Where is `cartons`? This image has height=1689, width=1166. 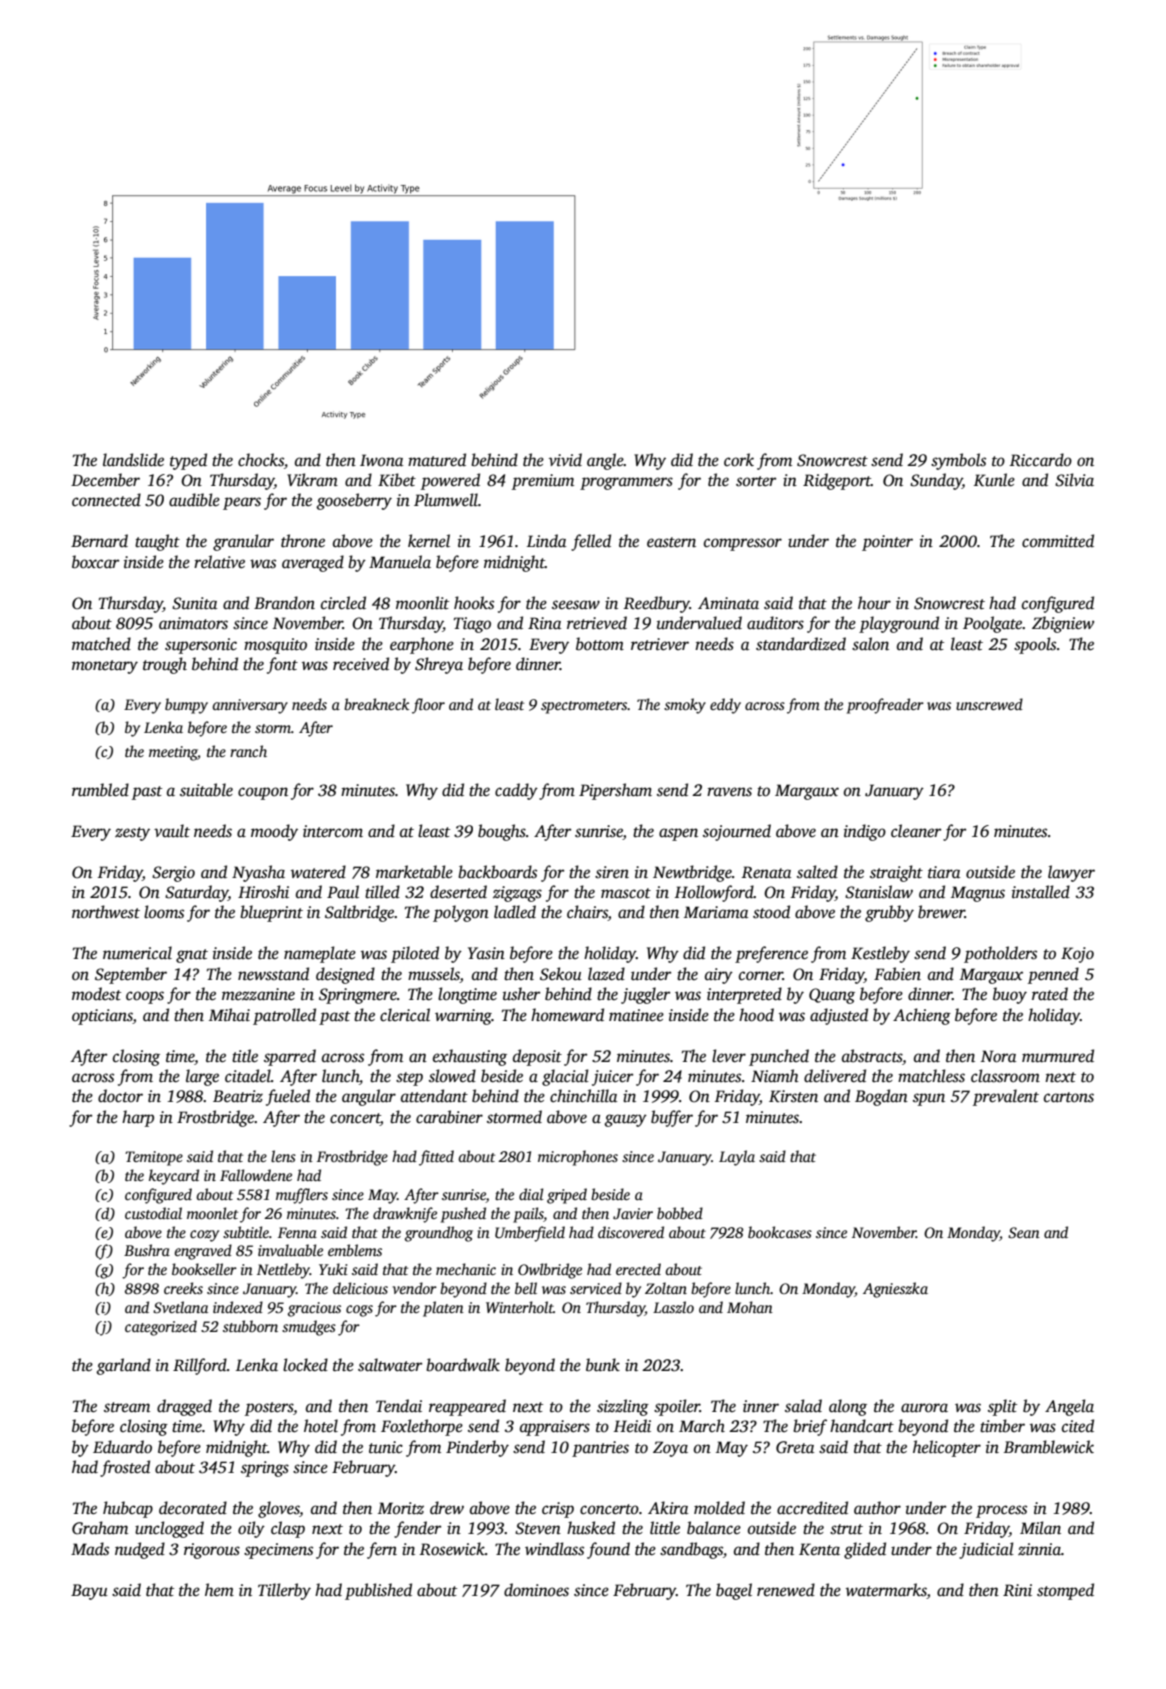
cartons is located at coordinates (1069, 1097).
